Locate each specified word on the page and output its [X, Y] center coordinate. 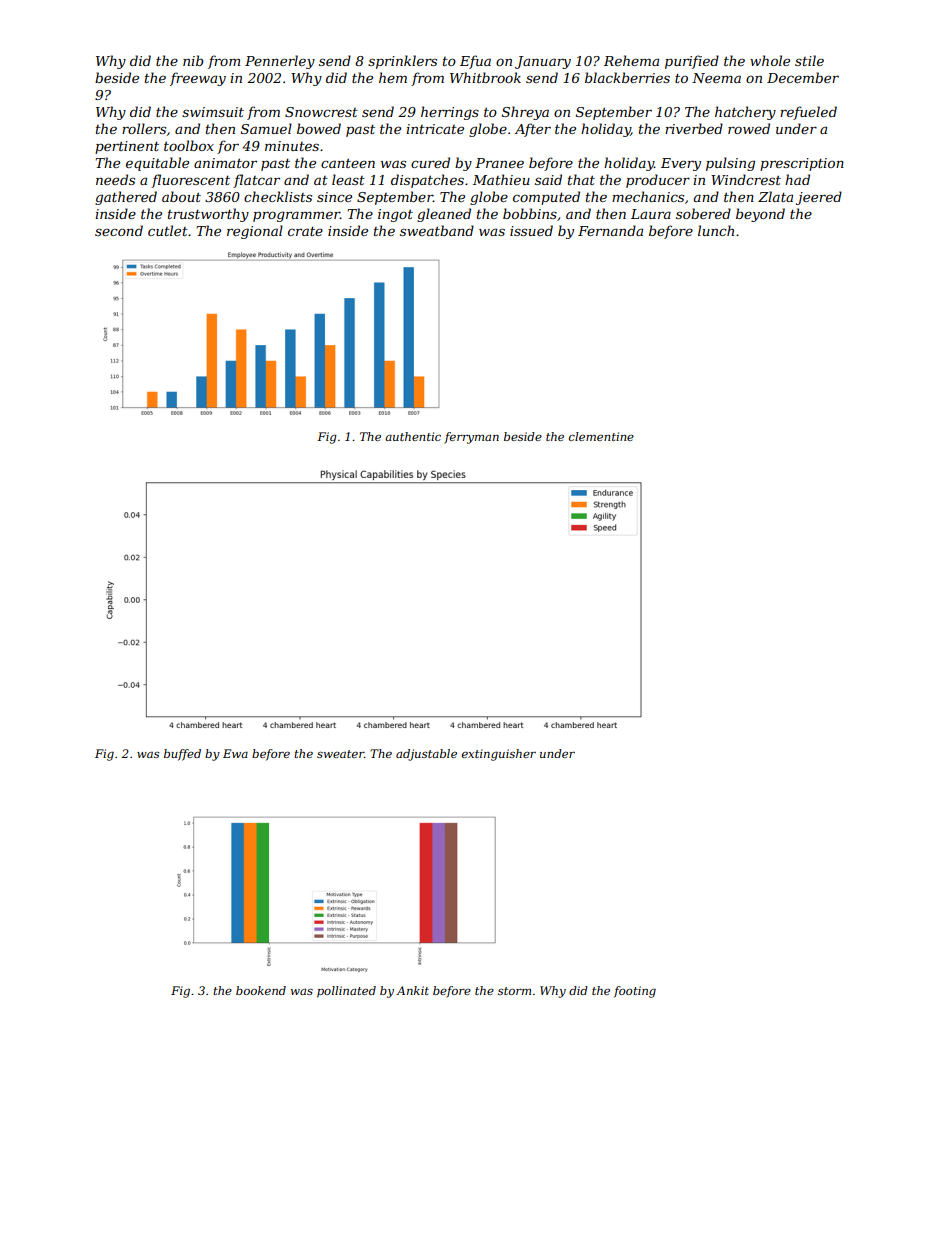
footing [635, 992]
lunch [716, 230]
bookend [261, 990]
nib [193, 60]
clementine [601, 436]
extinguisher [499, 755]
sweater [340, 754]
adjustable [426, 755]
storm [514, 991]
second [119, 230]
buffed [182, 755]
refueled [808, 113]
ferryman [471, 438]
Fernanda [610, 230]
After [532, 130]
